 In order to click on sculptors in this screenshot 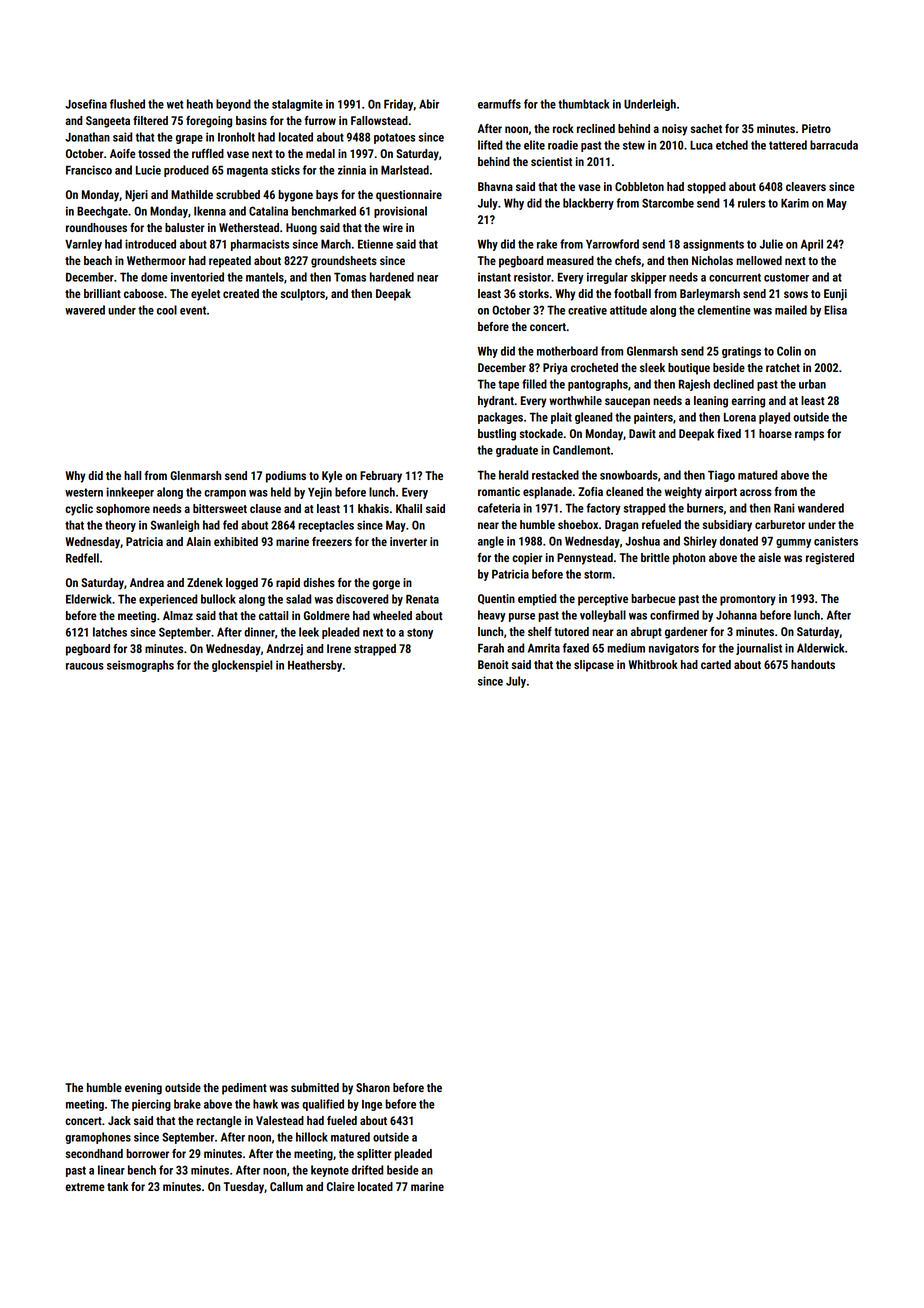, I will do `click(303, 295)`.
